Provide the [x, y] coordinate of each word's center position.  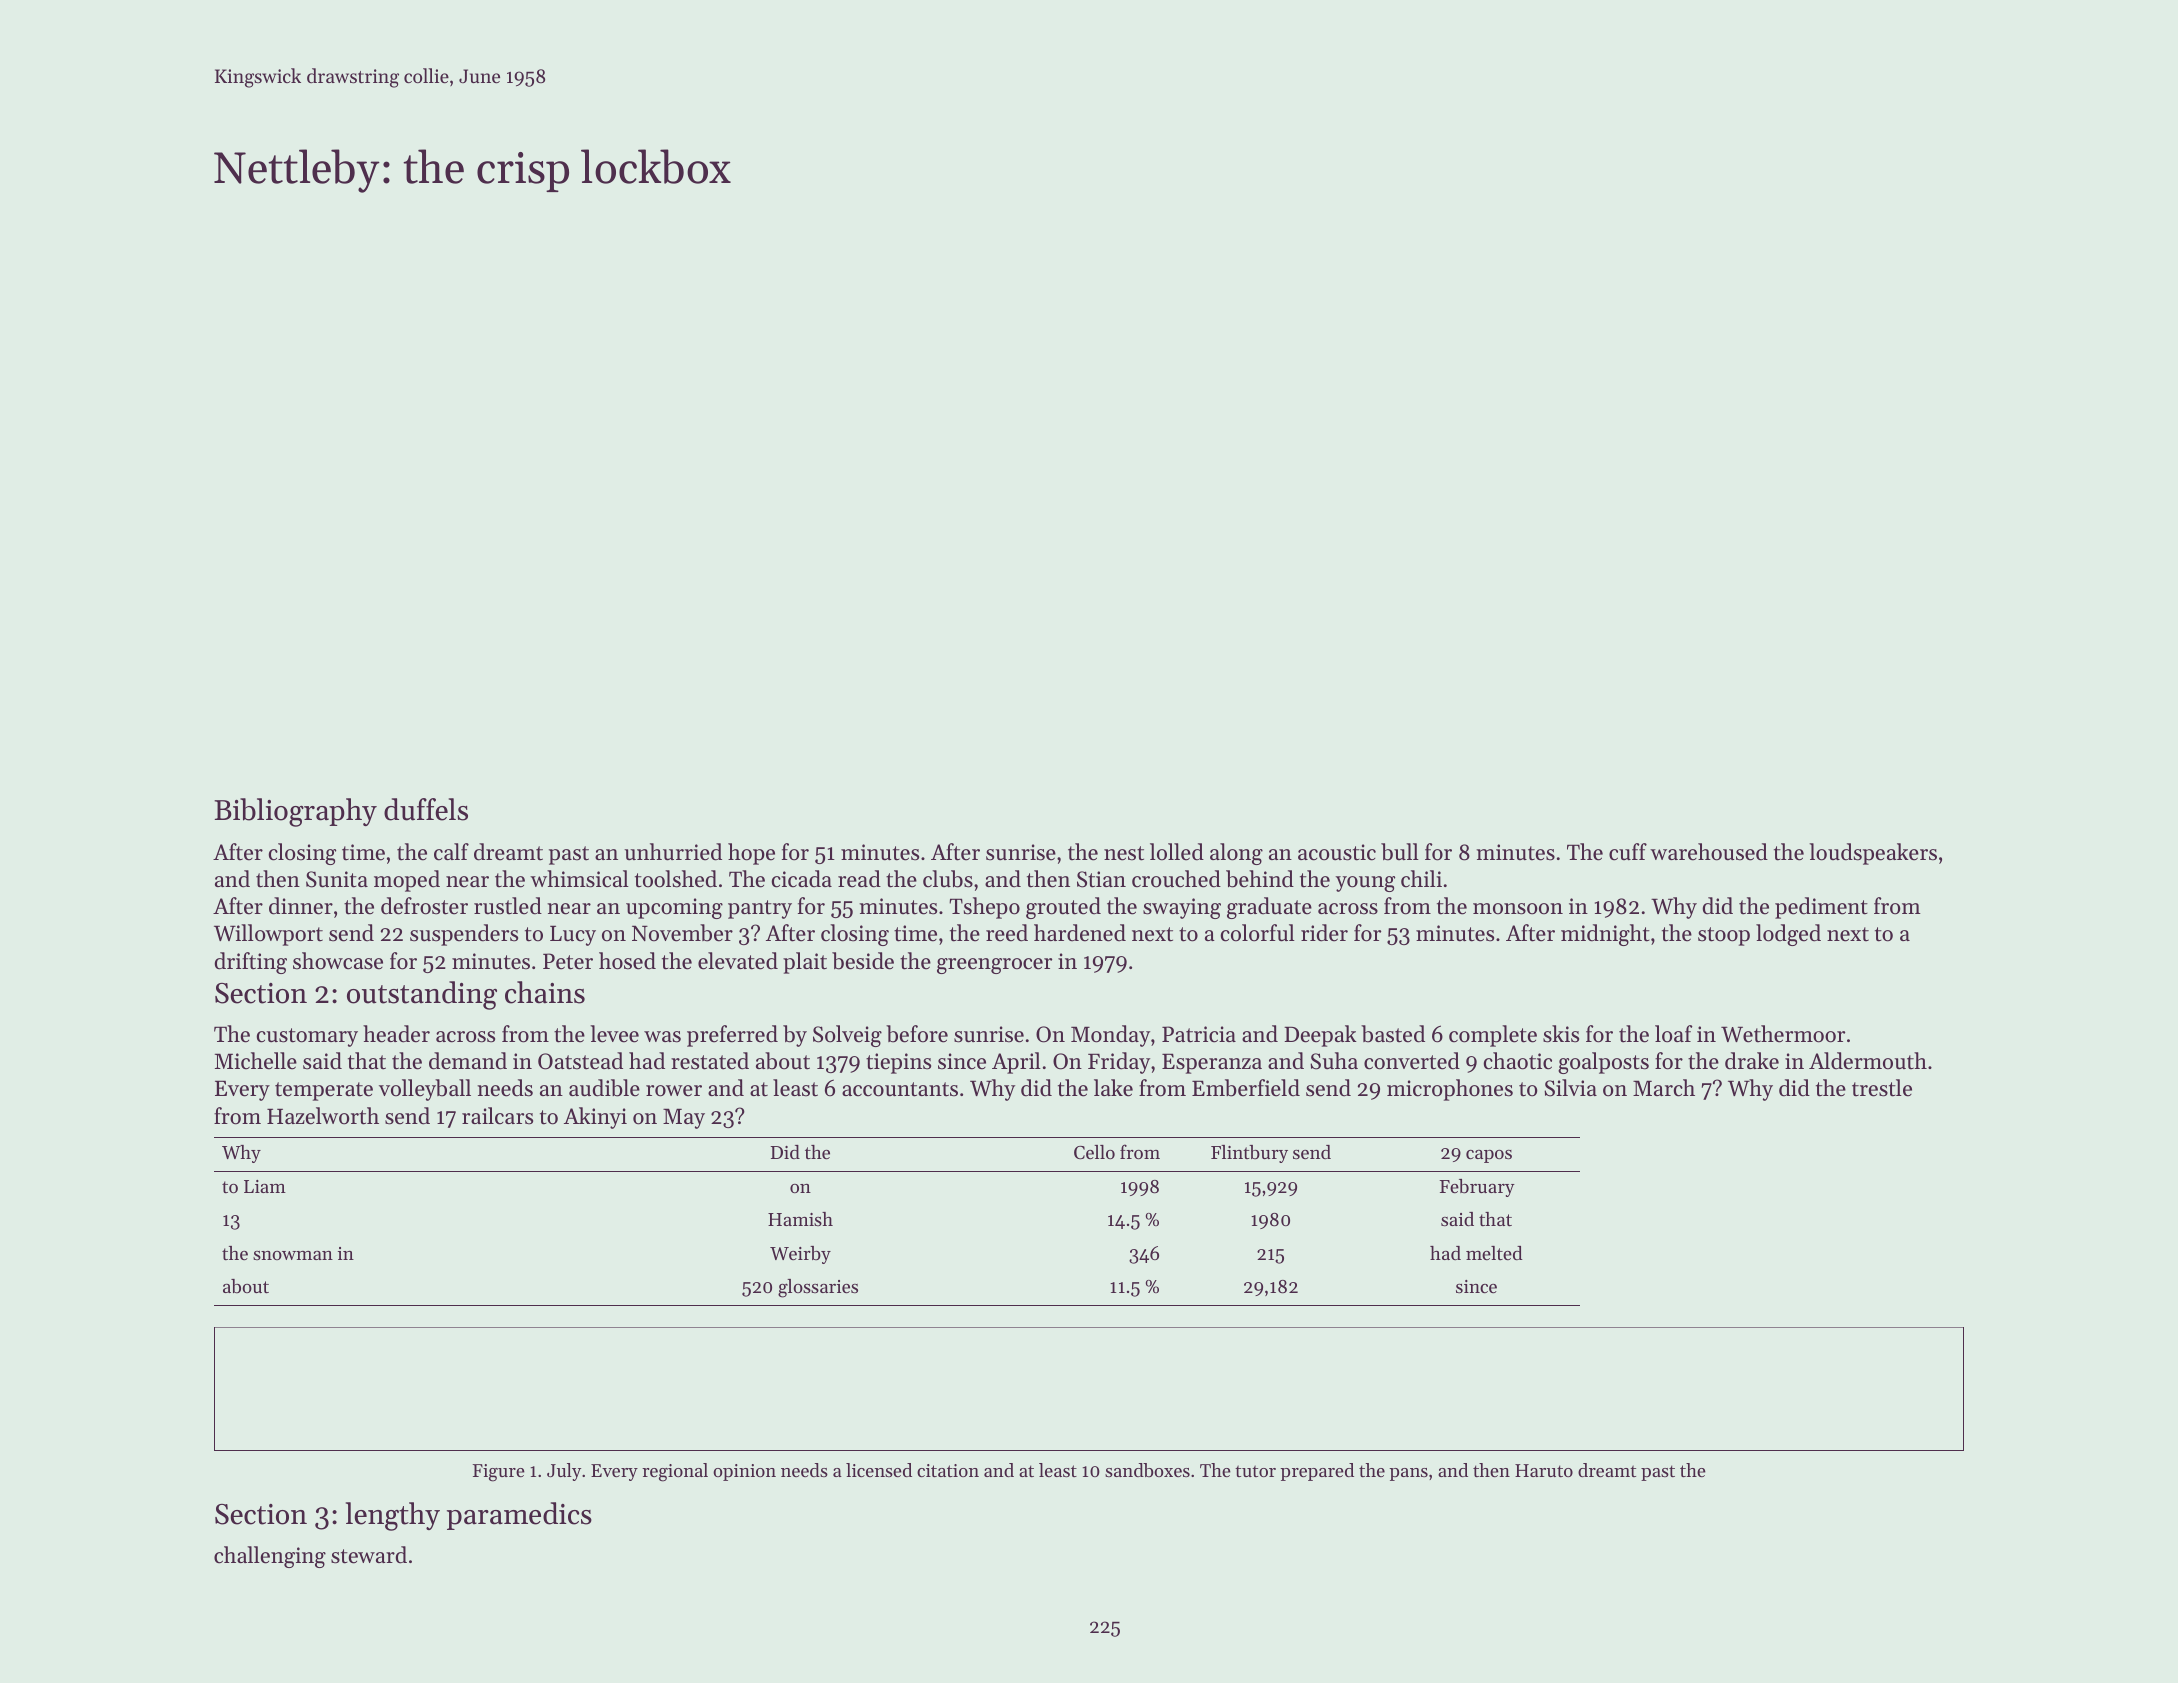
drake [1752, 1061]
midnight [1605, 935]
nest [1124, 853]
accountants [900, 1089]
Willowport [268, 935]
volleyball [425, 1090]
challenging [270, 1557]
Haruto [1544, 1470]
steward [369, 1555]
